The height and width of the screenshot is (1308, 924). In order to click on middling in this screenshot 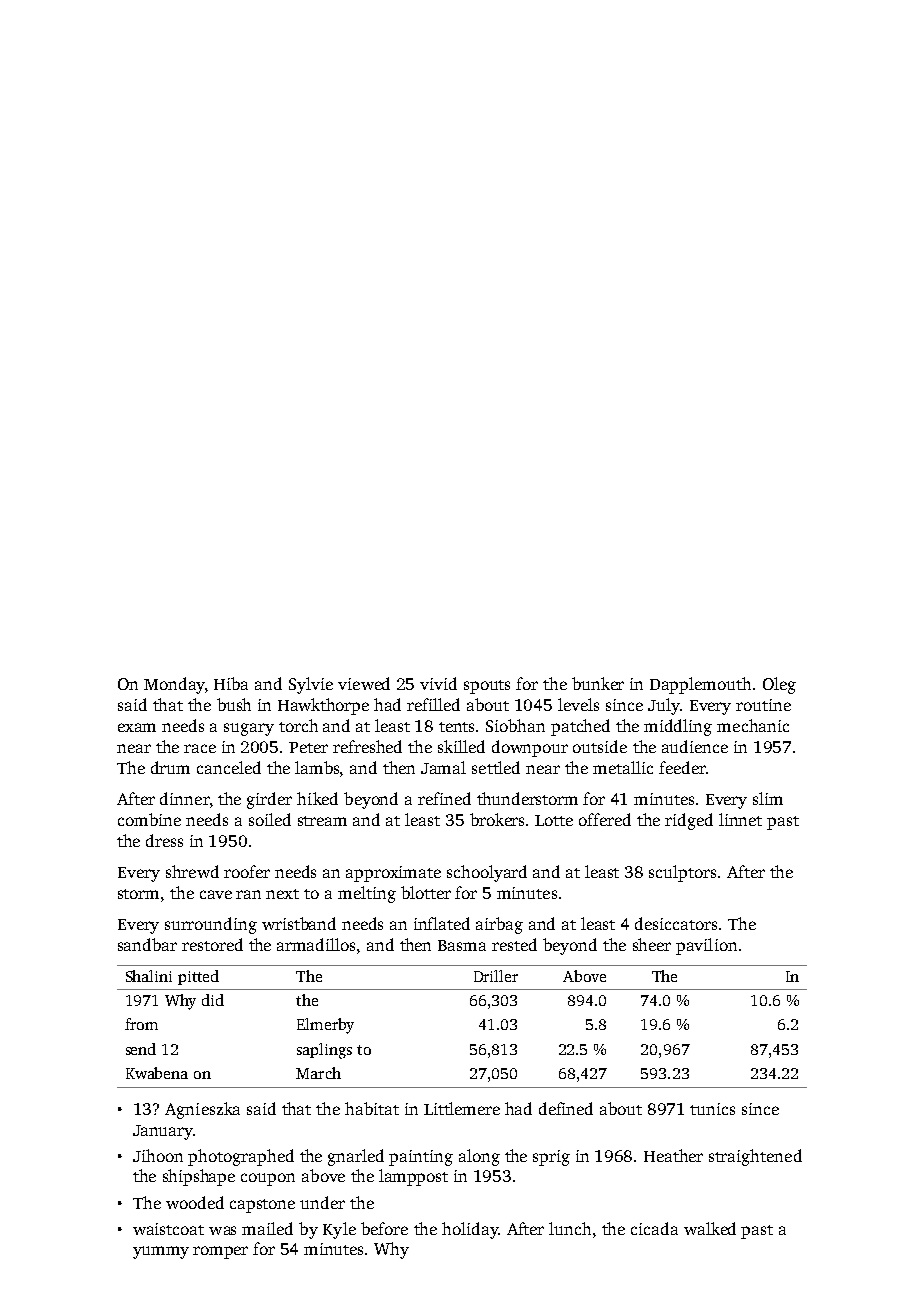, I will do `click(678, 727)`.
